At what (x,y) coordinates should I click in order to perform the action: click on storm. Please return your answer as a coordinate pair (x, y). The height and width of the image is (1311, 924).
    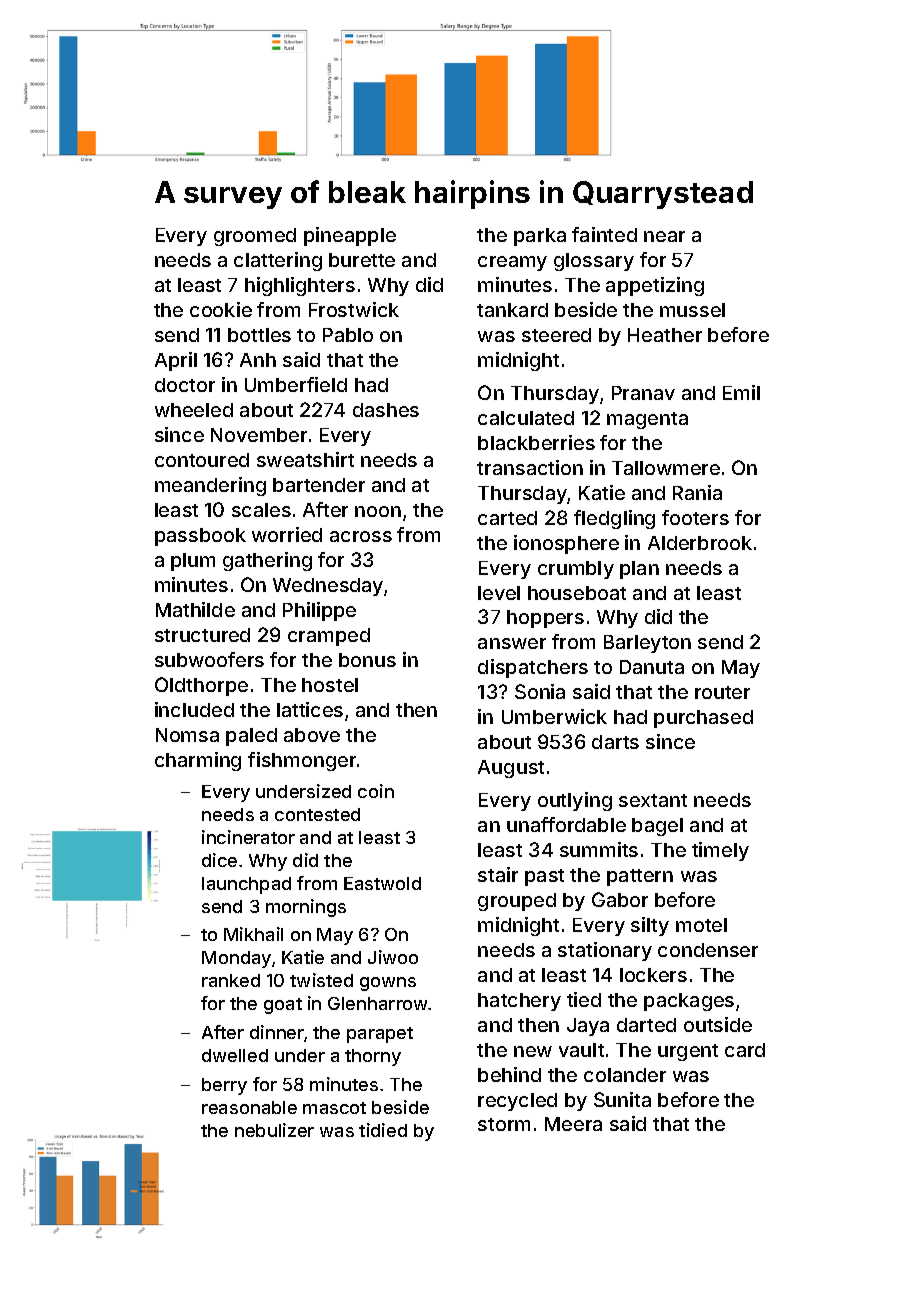
    Looking at the image, I should click on (504, 1124).
